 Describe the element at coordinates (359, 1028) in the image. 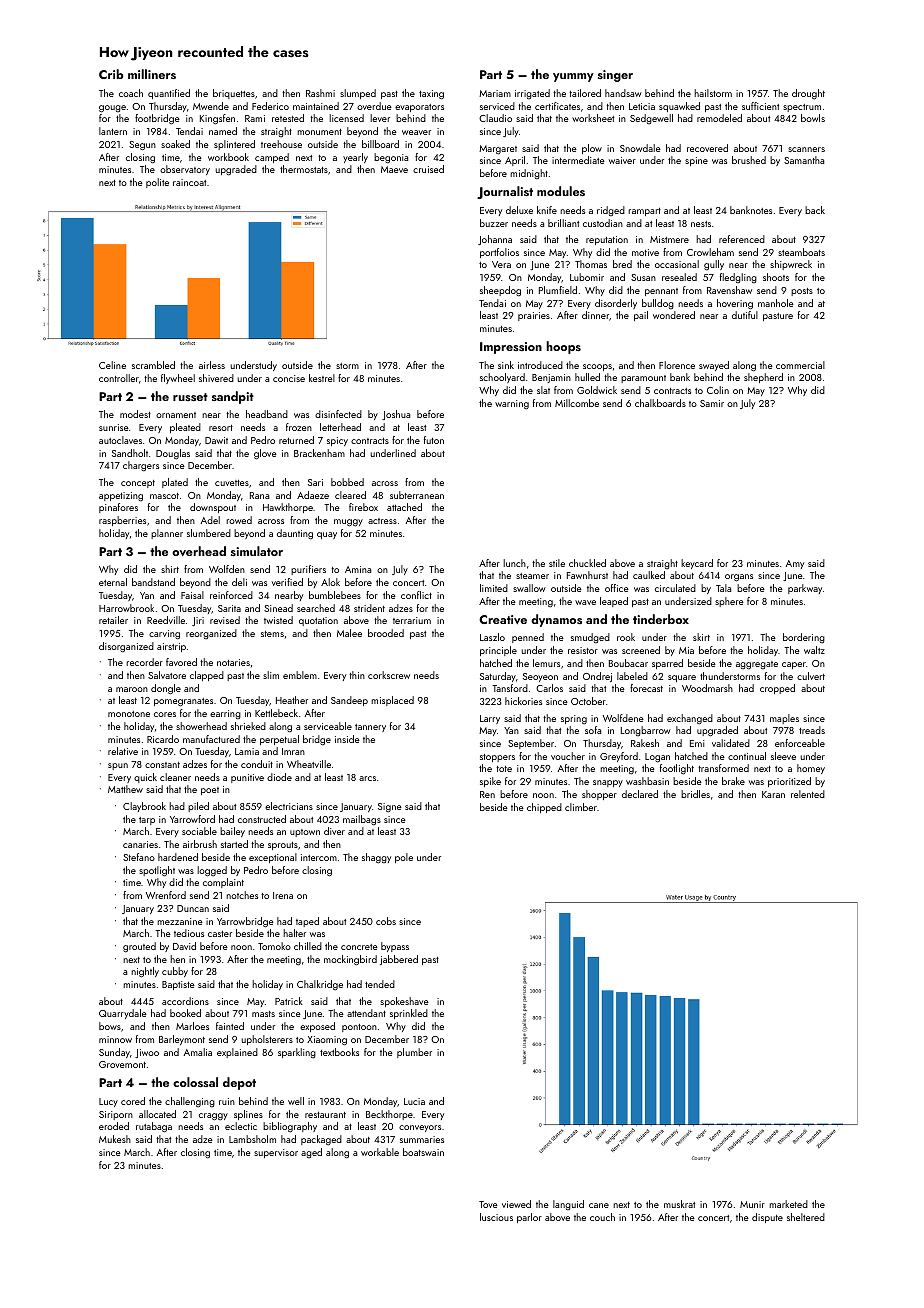

I see `pontoon` at that location.
